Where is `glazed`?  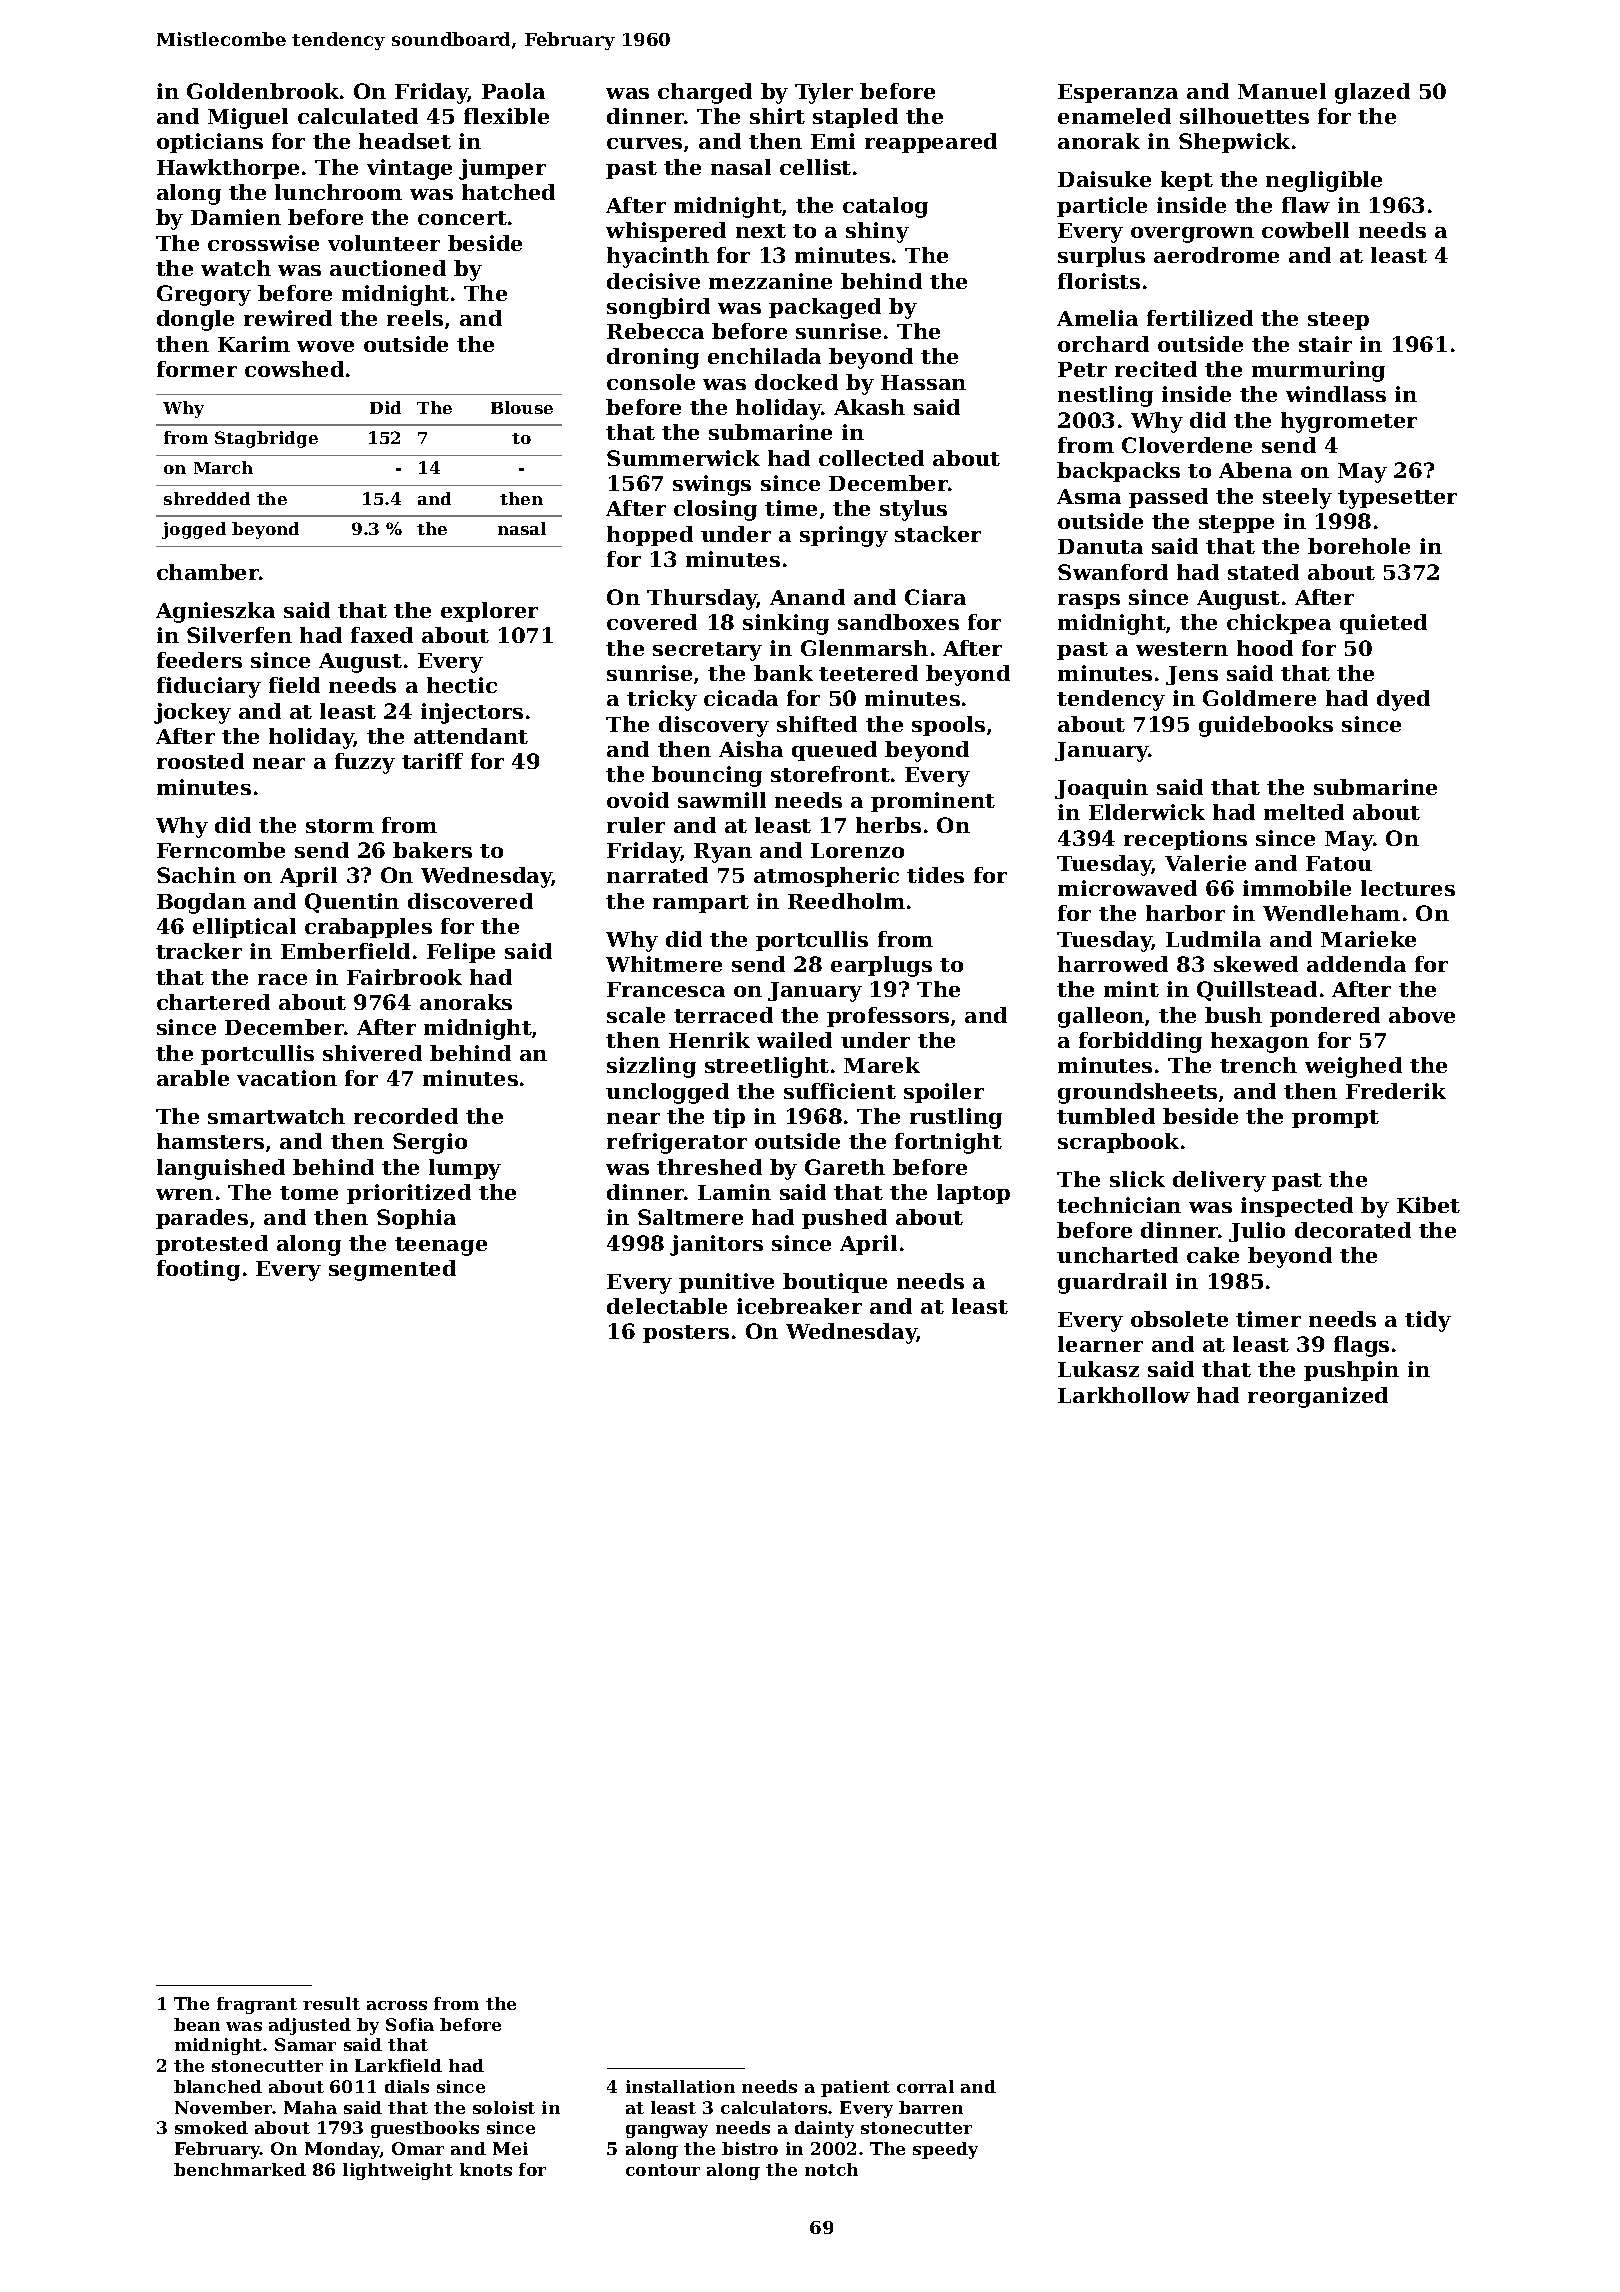 glazed is located at coordinates (1372, 93).
